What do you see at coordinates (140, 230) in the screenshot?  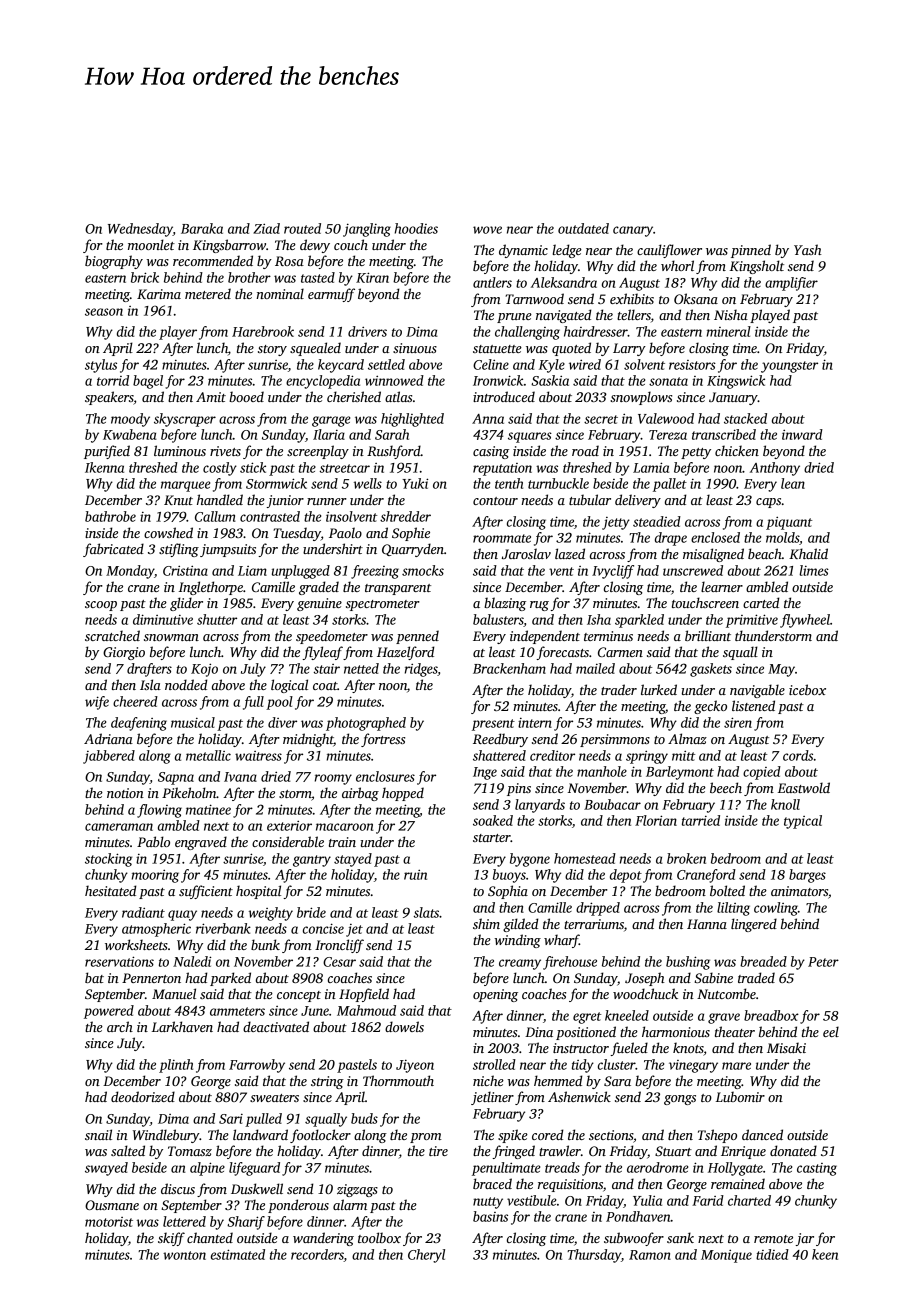 I see `Wednesday` at bounding box center [140, 230].
